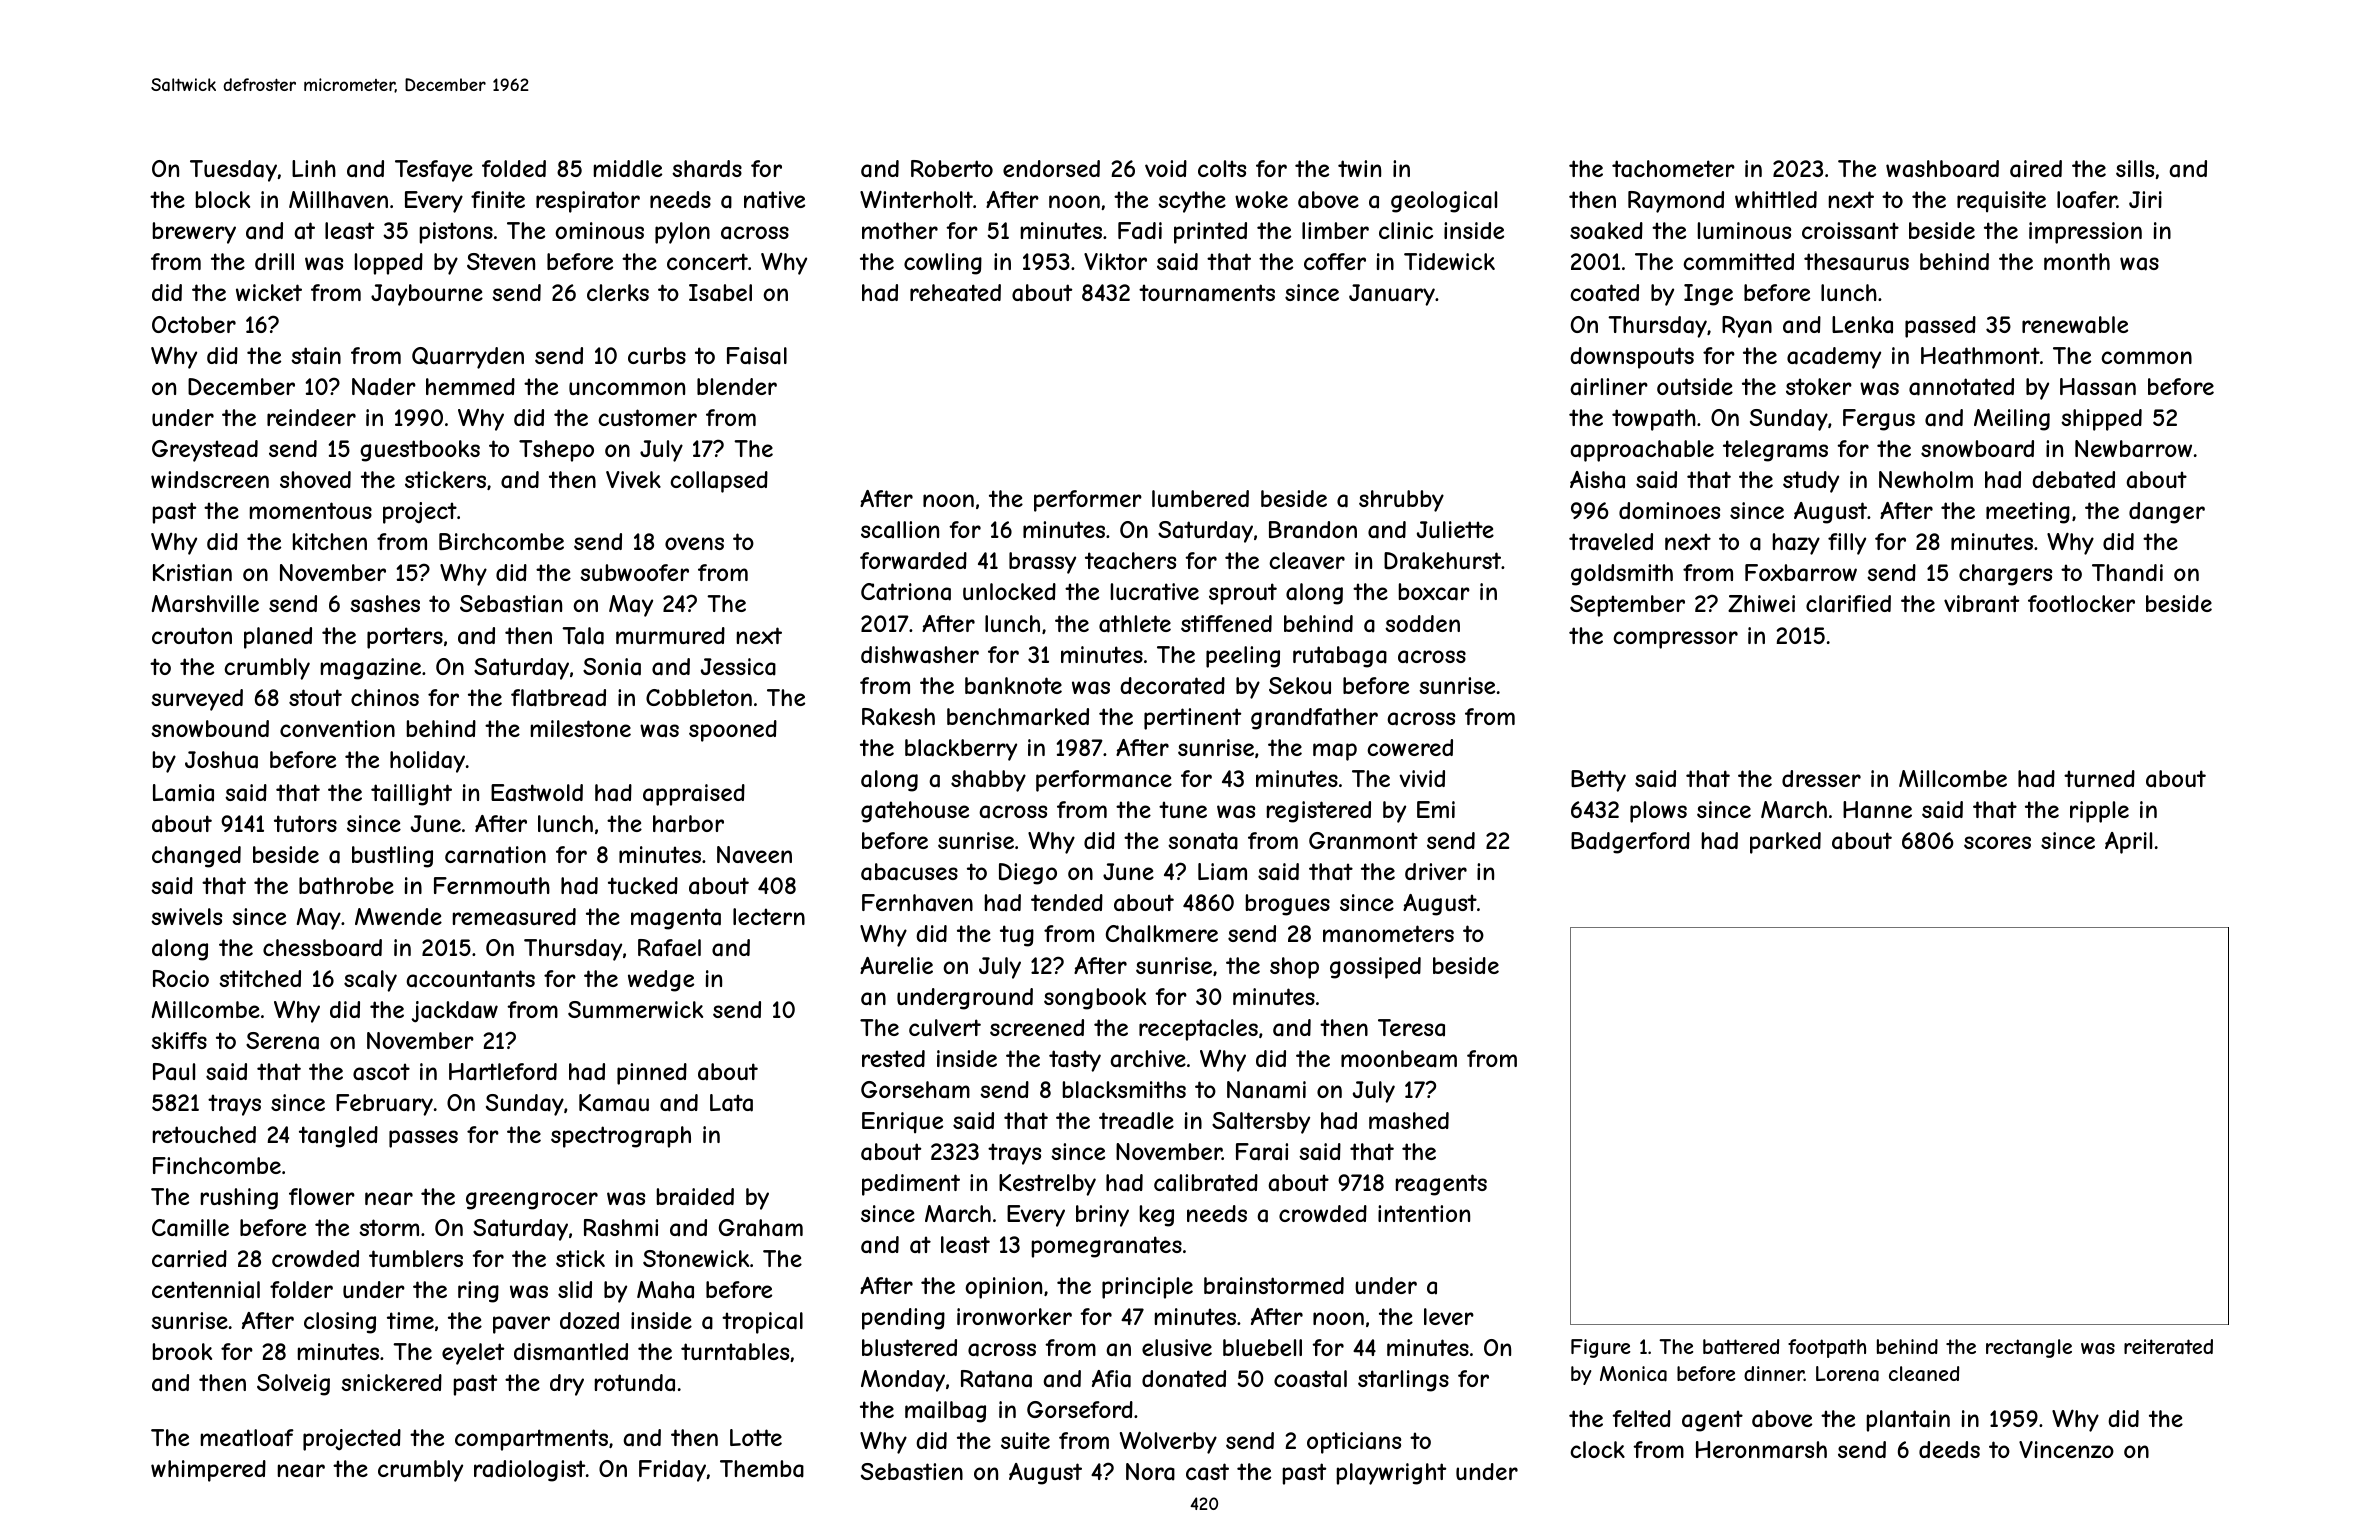  Describe the element at coordinates (1669, 510) in the image. I see `dominoes` at that location.
